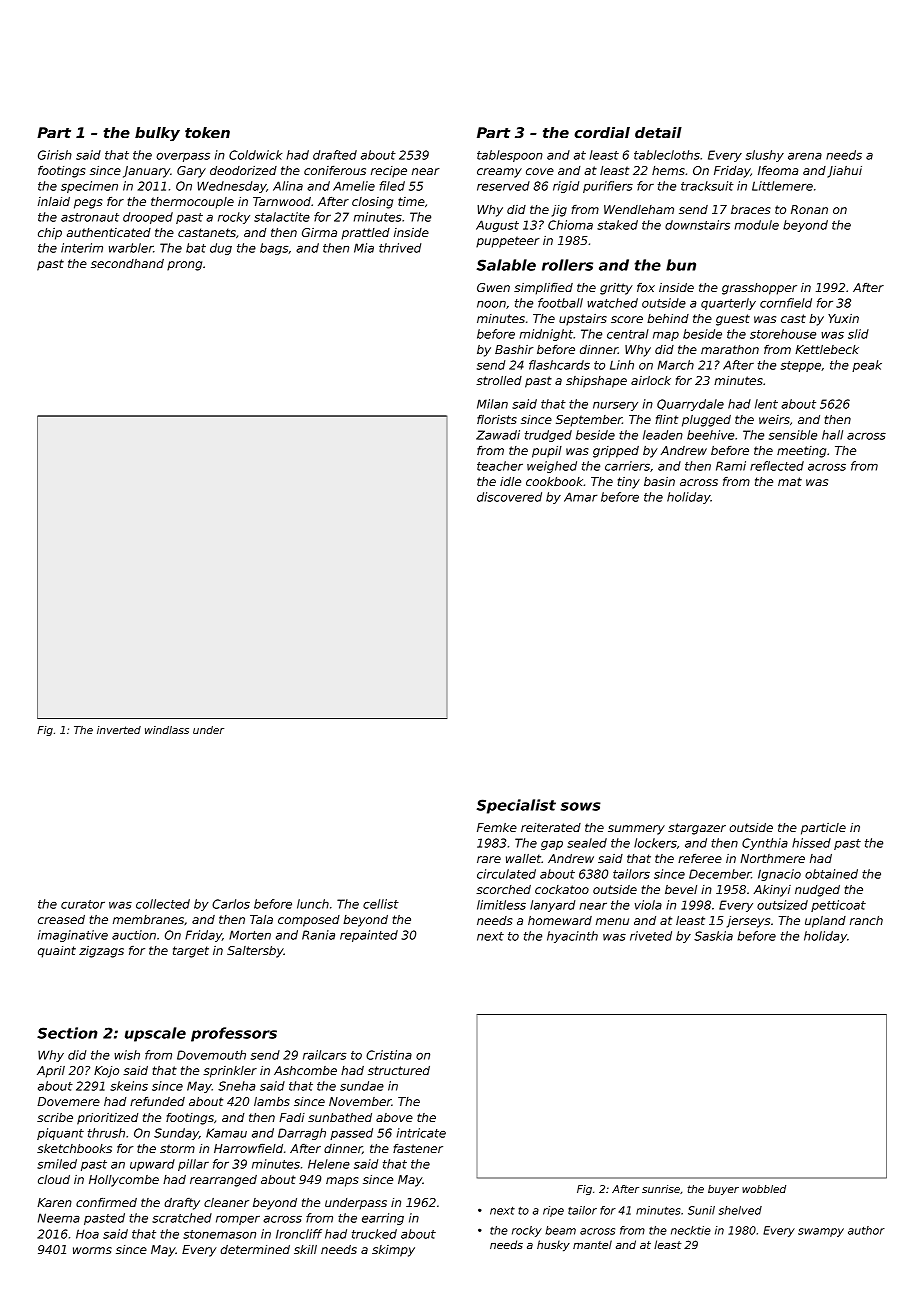 The image size is (924, 1308). Describe the element at coordinates (572, 937) in the image. I see `hyacinth` at that location.
